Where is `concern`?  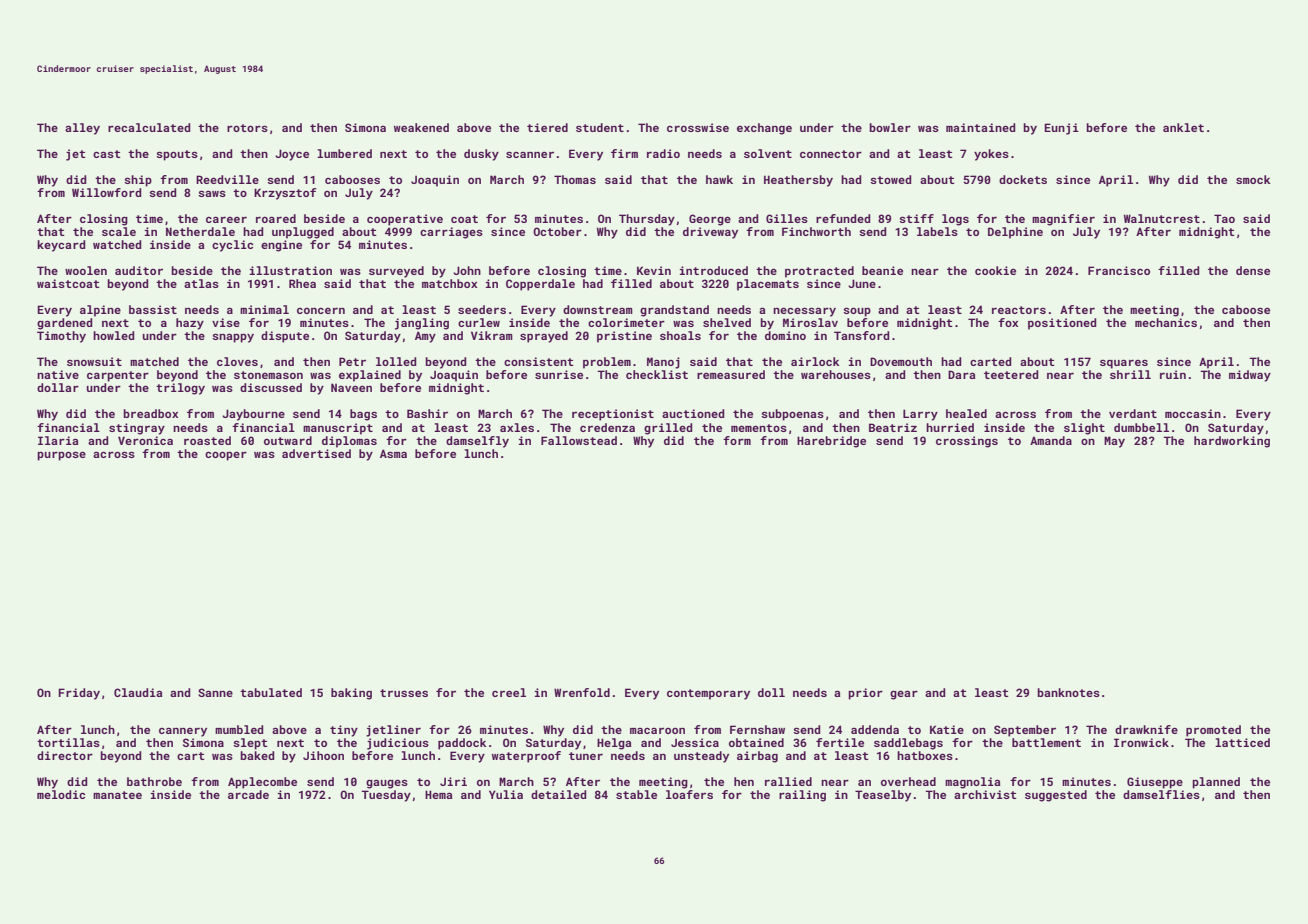 concern is located at coordinates (321, 311).
